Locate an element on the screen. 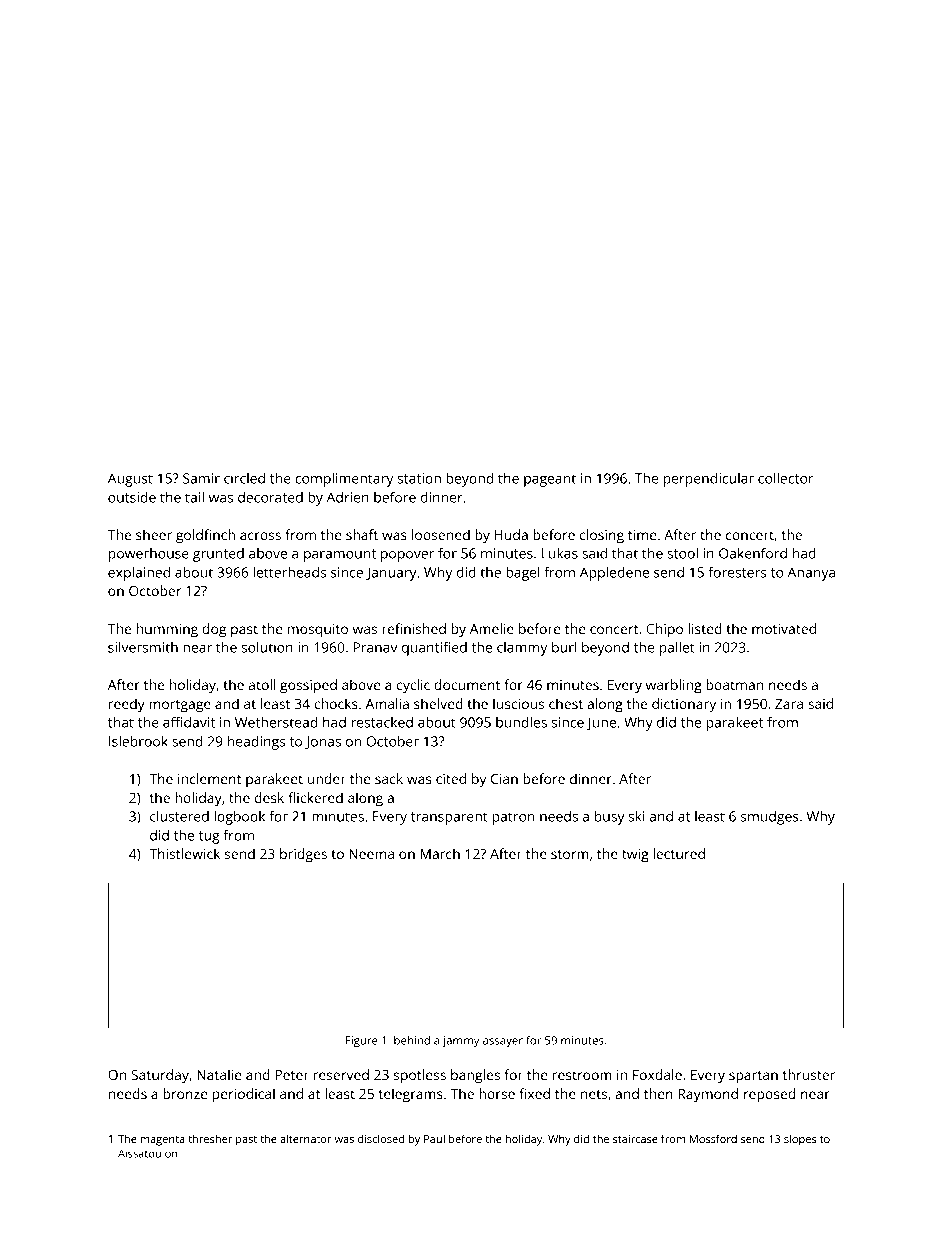  lectured is located at coordinates (679, 853).
